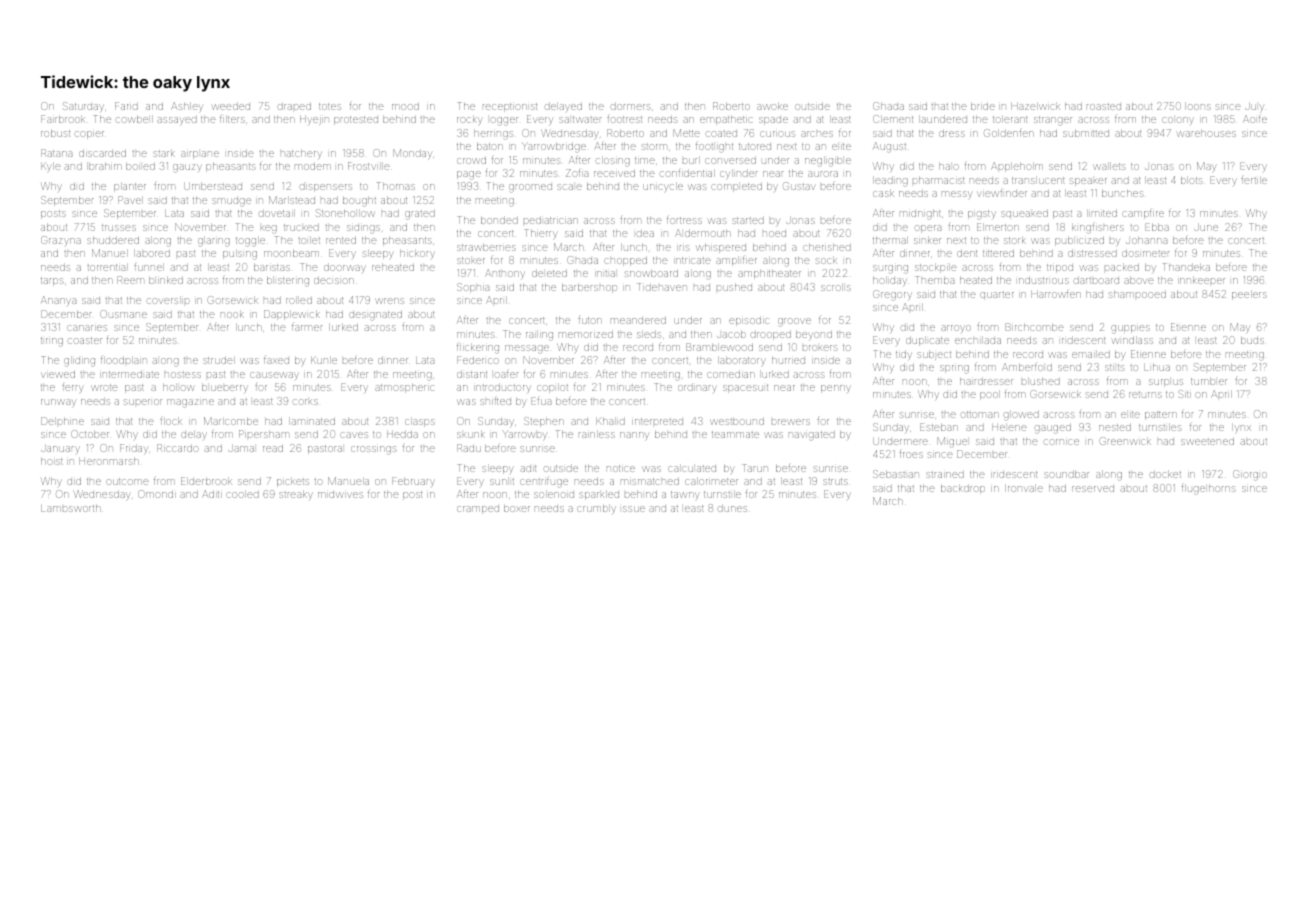  Describe the element at coordinates (749, 321) in the document. I see `episodic` at that location.
